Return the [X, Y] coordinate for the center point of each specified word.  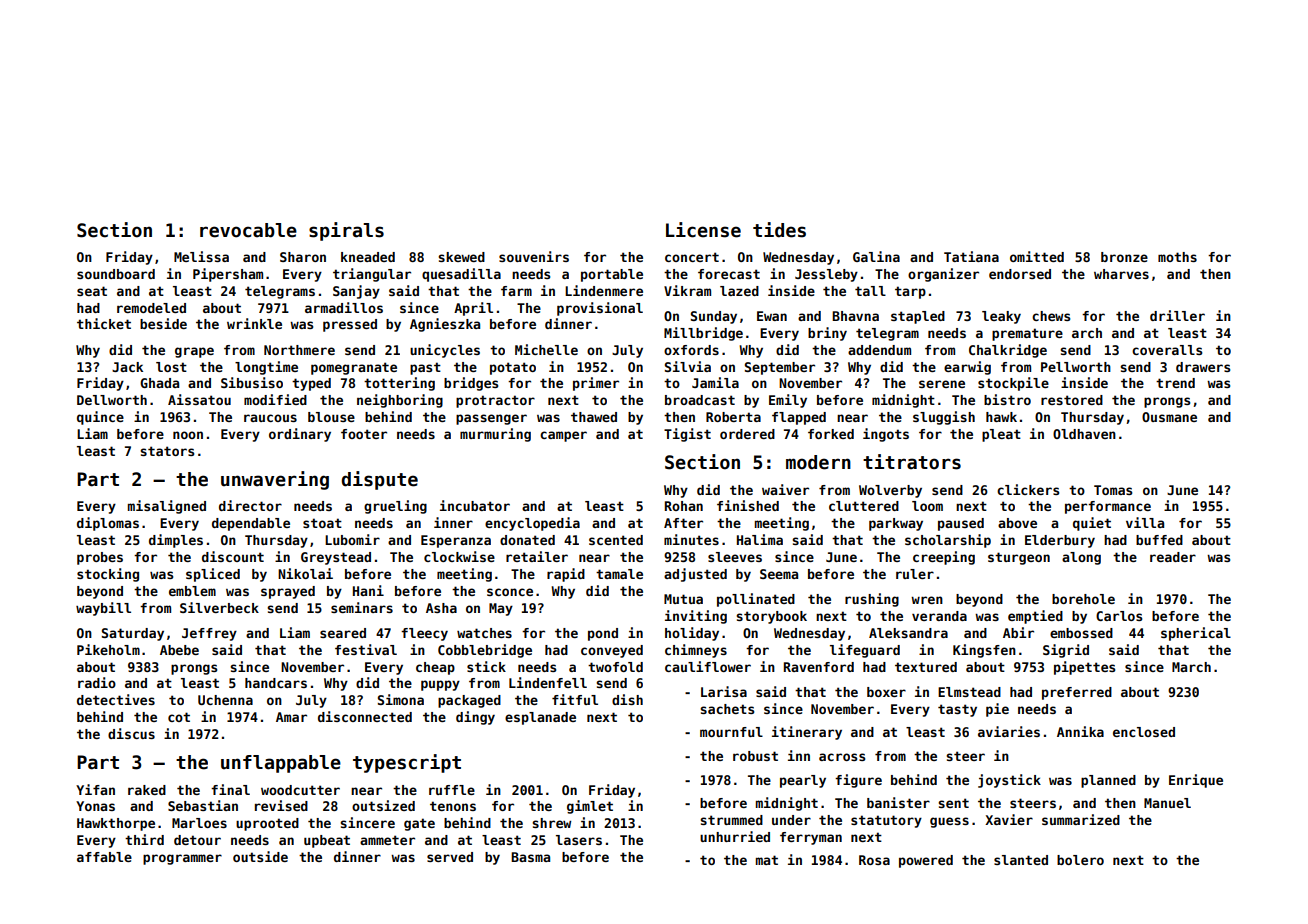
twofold [615, 667]
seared [343, 633]
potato [513, 368]
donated [527, 540]
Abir [1018, 632]
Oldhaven [1084, 434]
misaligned [167, 507]
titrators [912, 462]
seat [92, 291]
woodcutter [300, 790]
